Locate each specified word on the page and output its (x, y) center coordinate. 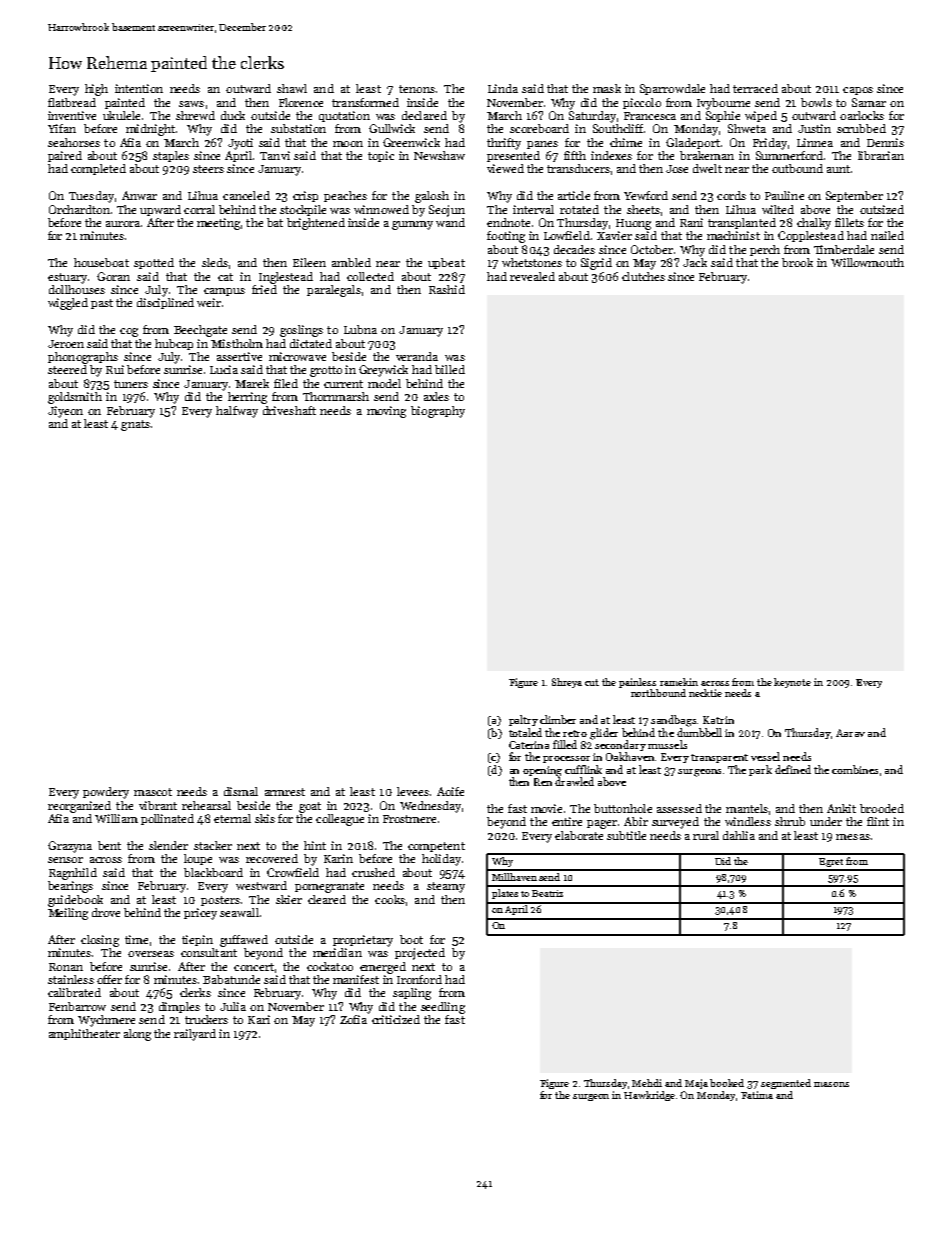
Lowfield (567, 235)
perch (765, 250)
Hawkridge (649, 1096)
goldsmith (75, 398)
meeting (218, 224)
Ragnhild (73, 874)
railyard (195, 1035)
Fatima (757, 1095)
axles (436, 396)
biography (438, 412)
